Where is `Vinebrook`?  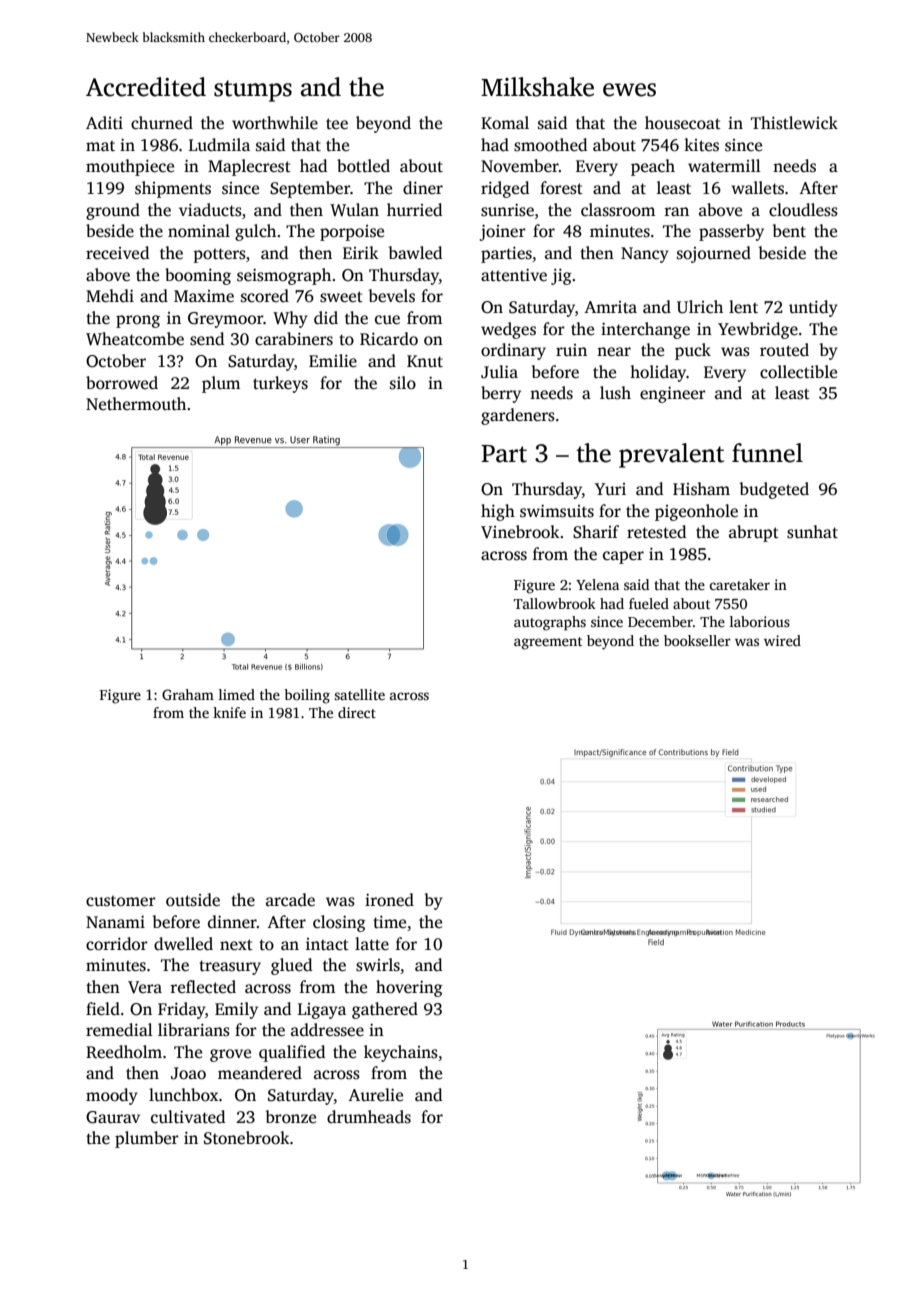 Vinebrook is located at coordinates (520, 532).
